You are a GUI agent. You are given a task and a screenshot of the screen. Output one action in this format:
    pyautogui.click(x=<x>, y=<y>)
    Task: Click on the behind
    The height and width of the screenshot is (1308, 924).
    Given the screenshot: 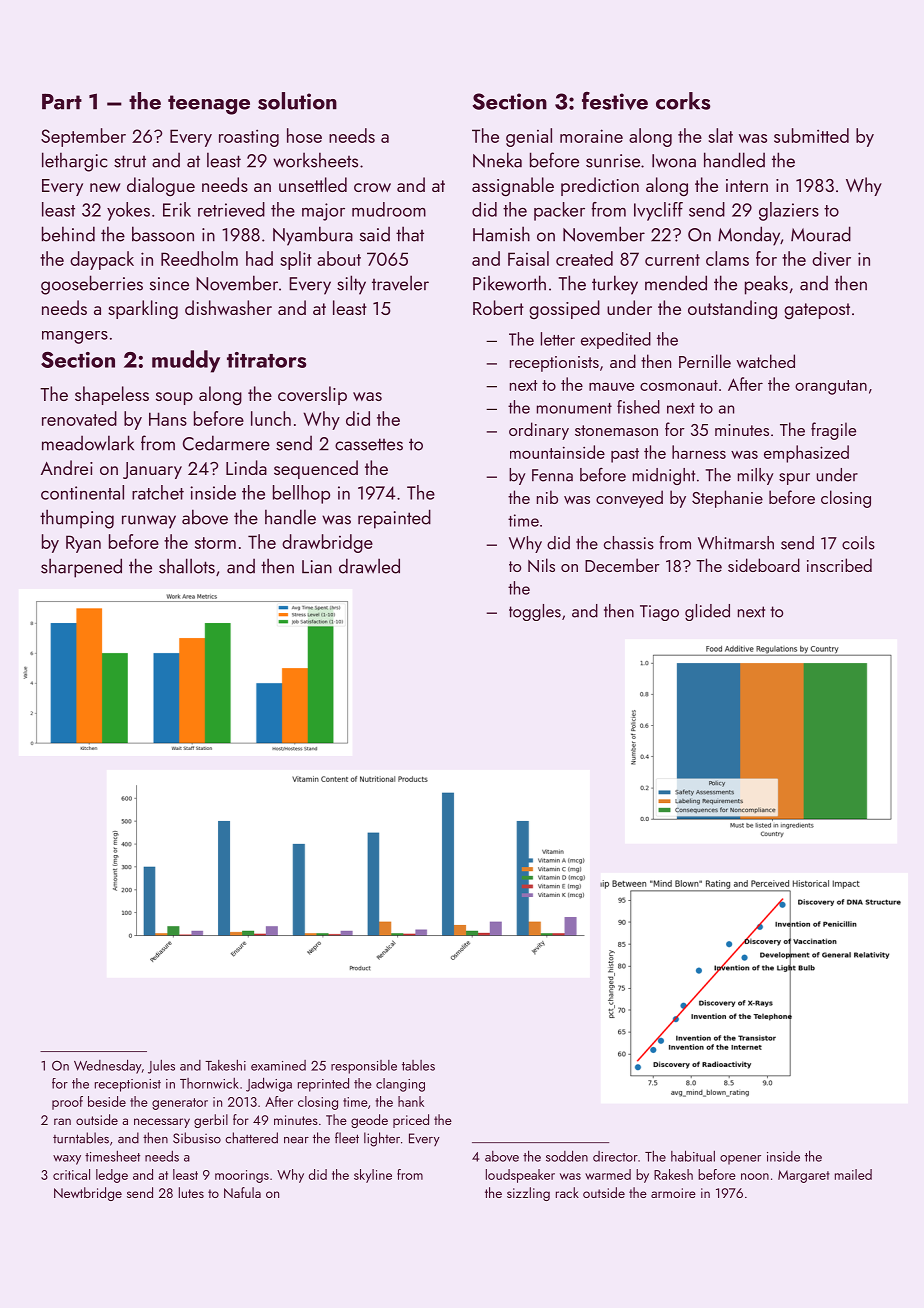 What is the action you would take?
    pyautogui.click(x=68, y=234)
